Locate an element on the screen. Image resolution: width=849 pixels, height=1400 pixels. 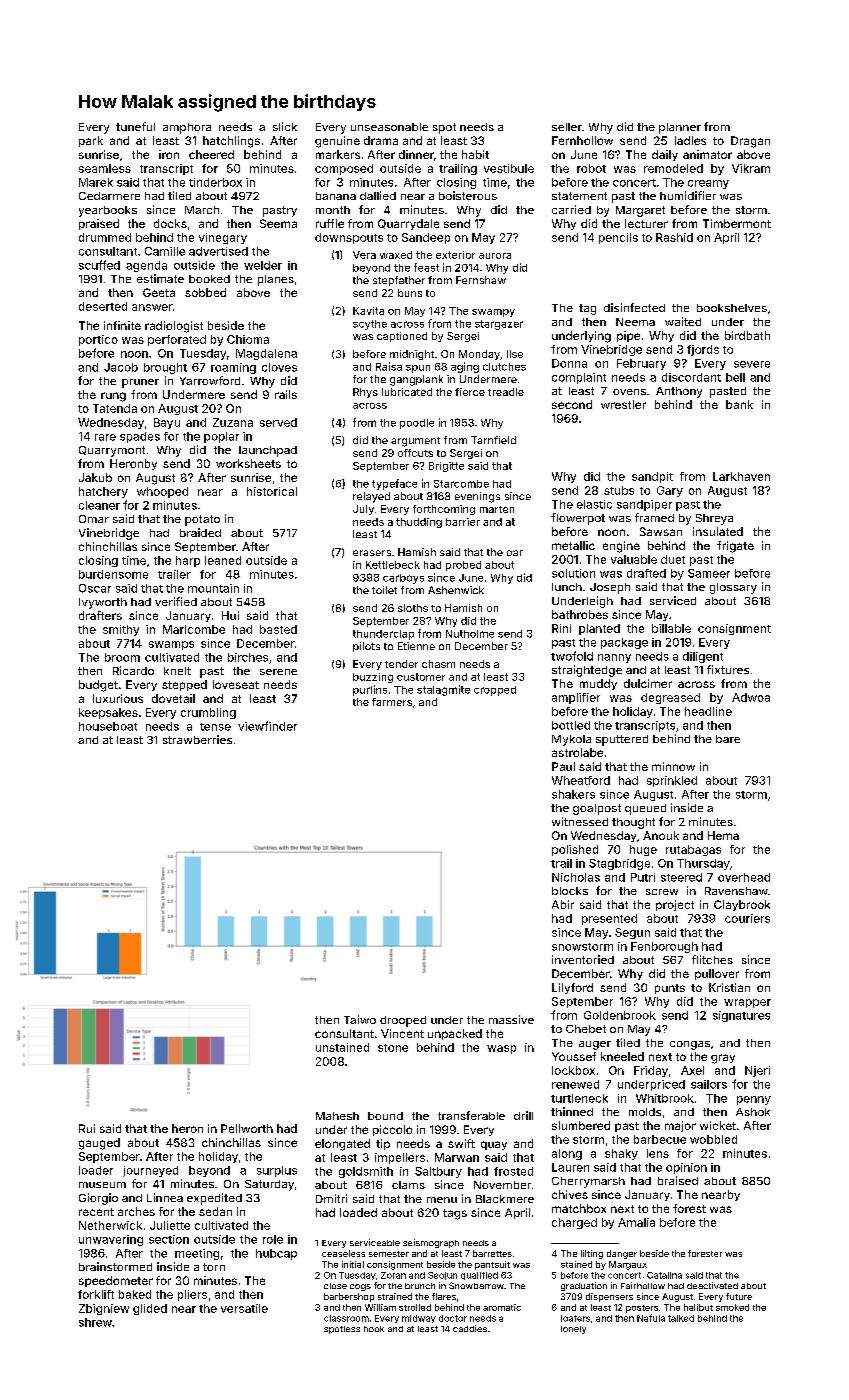
viewfinder is located at coordinates (267, 726).
